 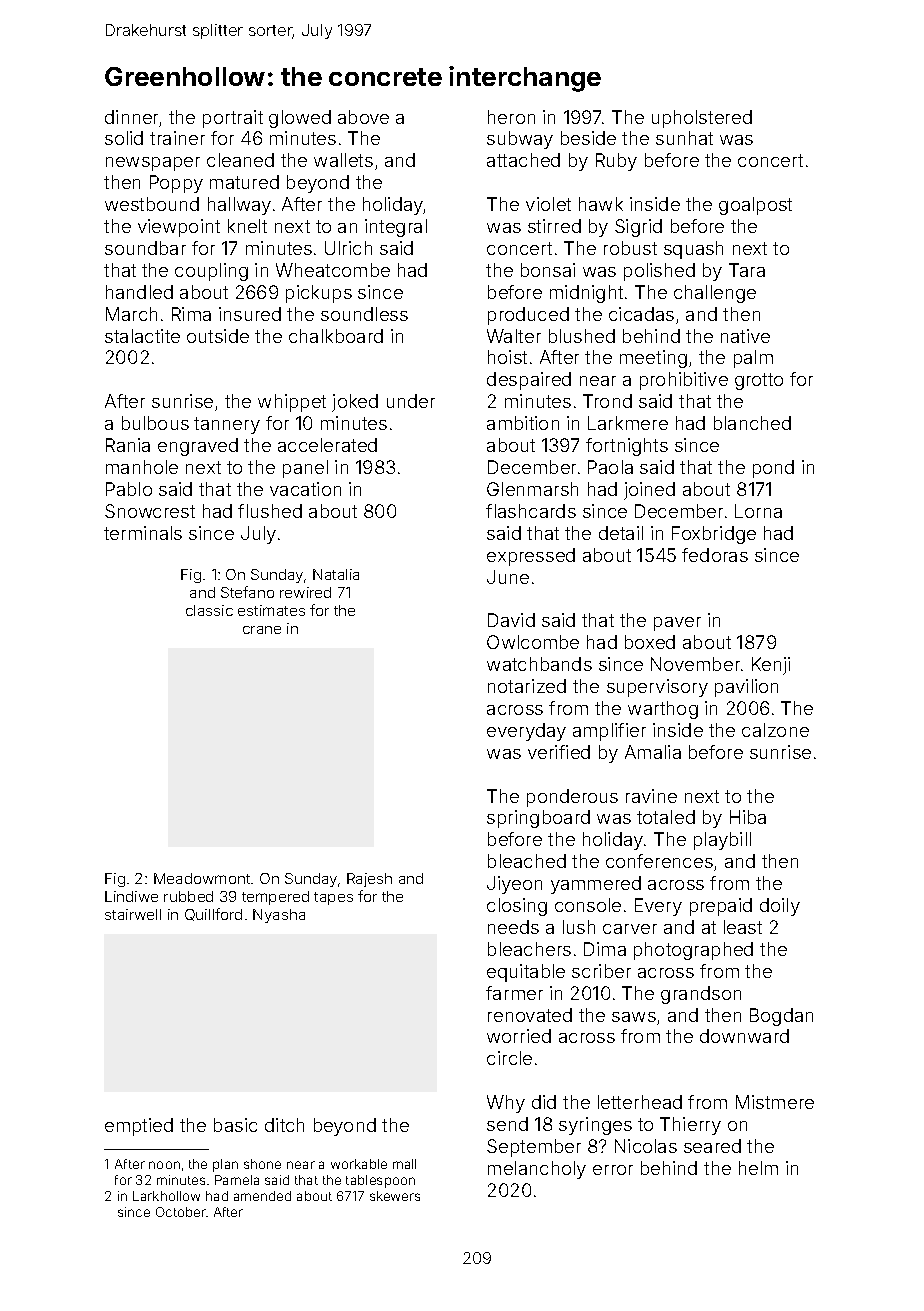 What do you see at coordinates (247, 226) in the image?
I see `knelt` at bounding box center [247, 226].
